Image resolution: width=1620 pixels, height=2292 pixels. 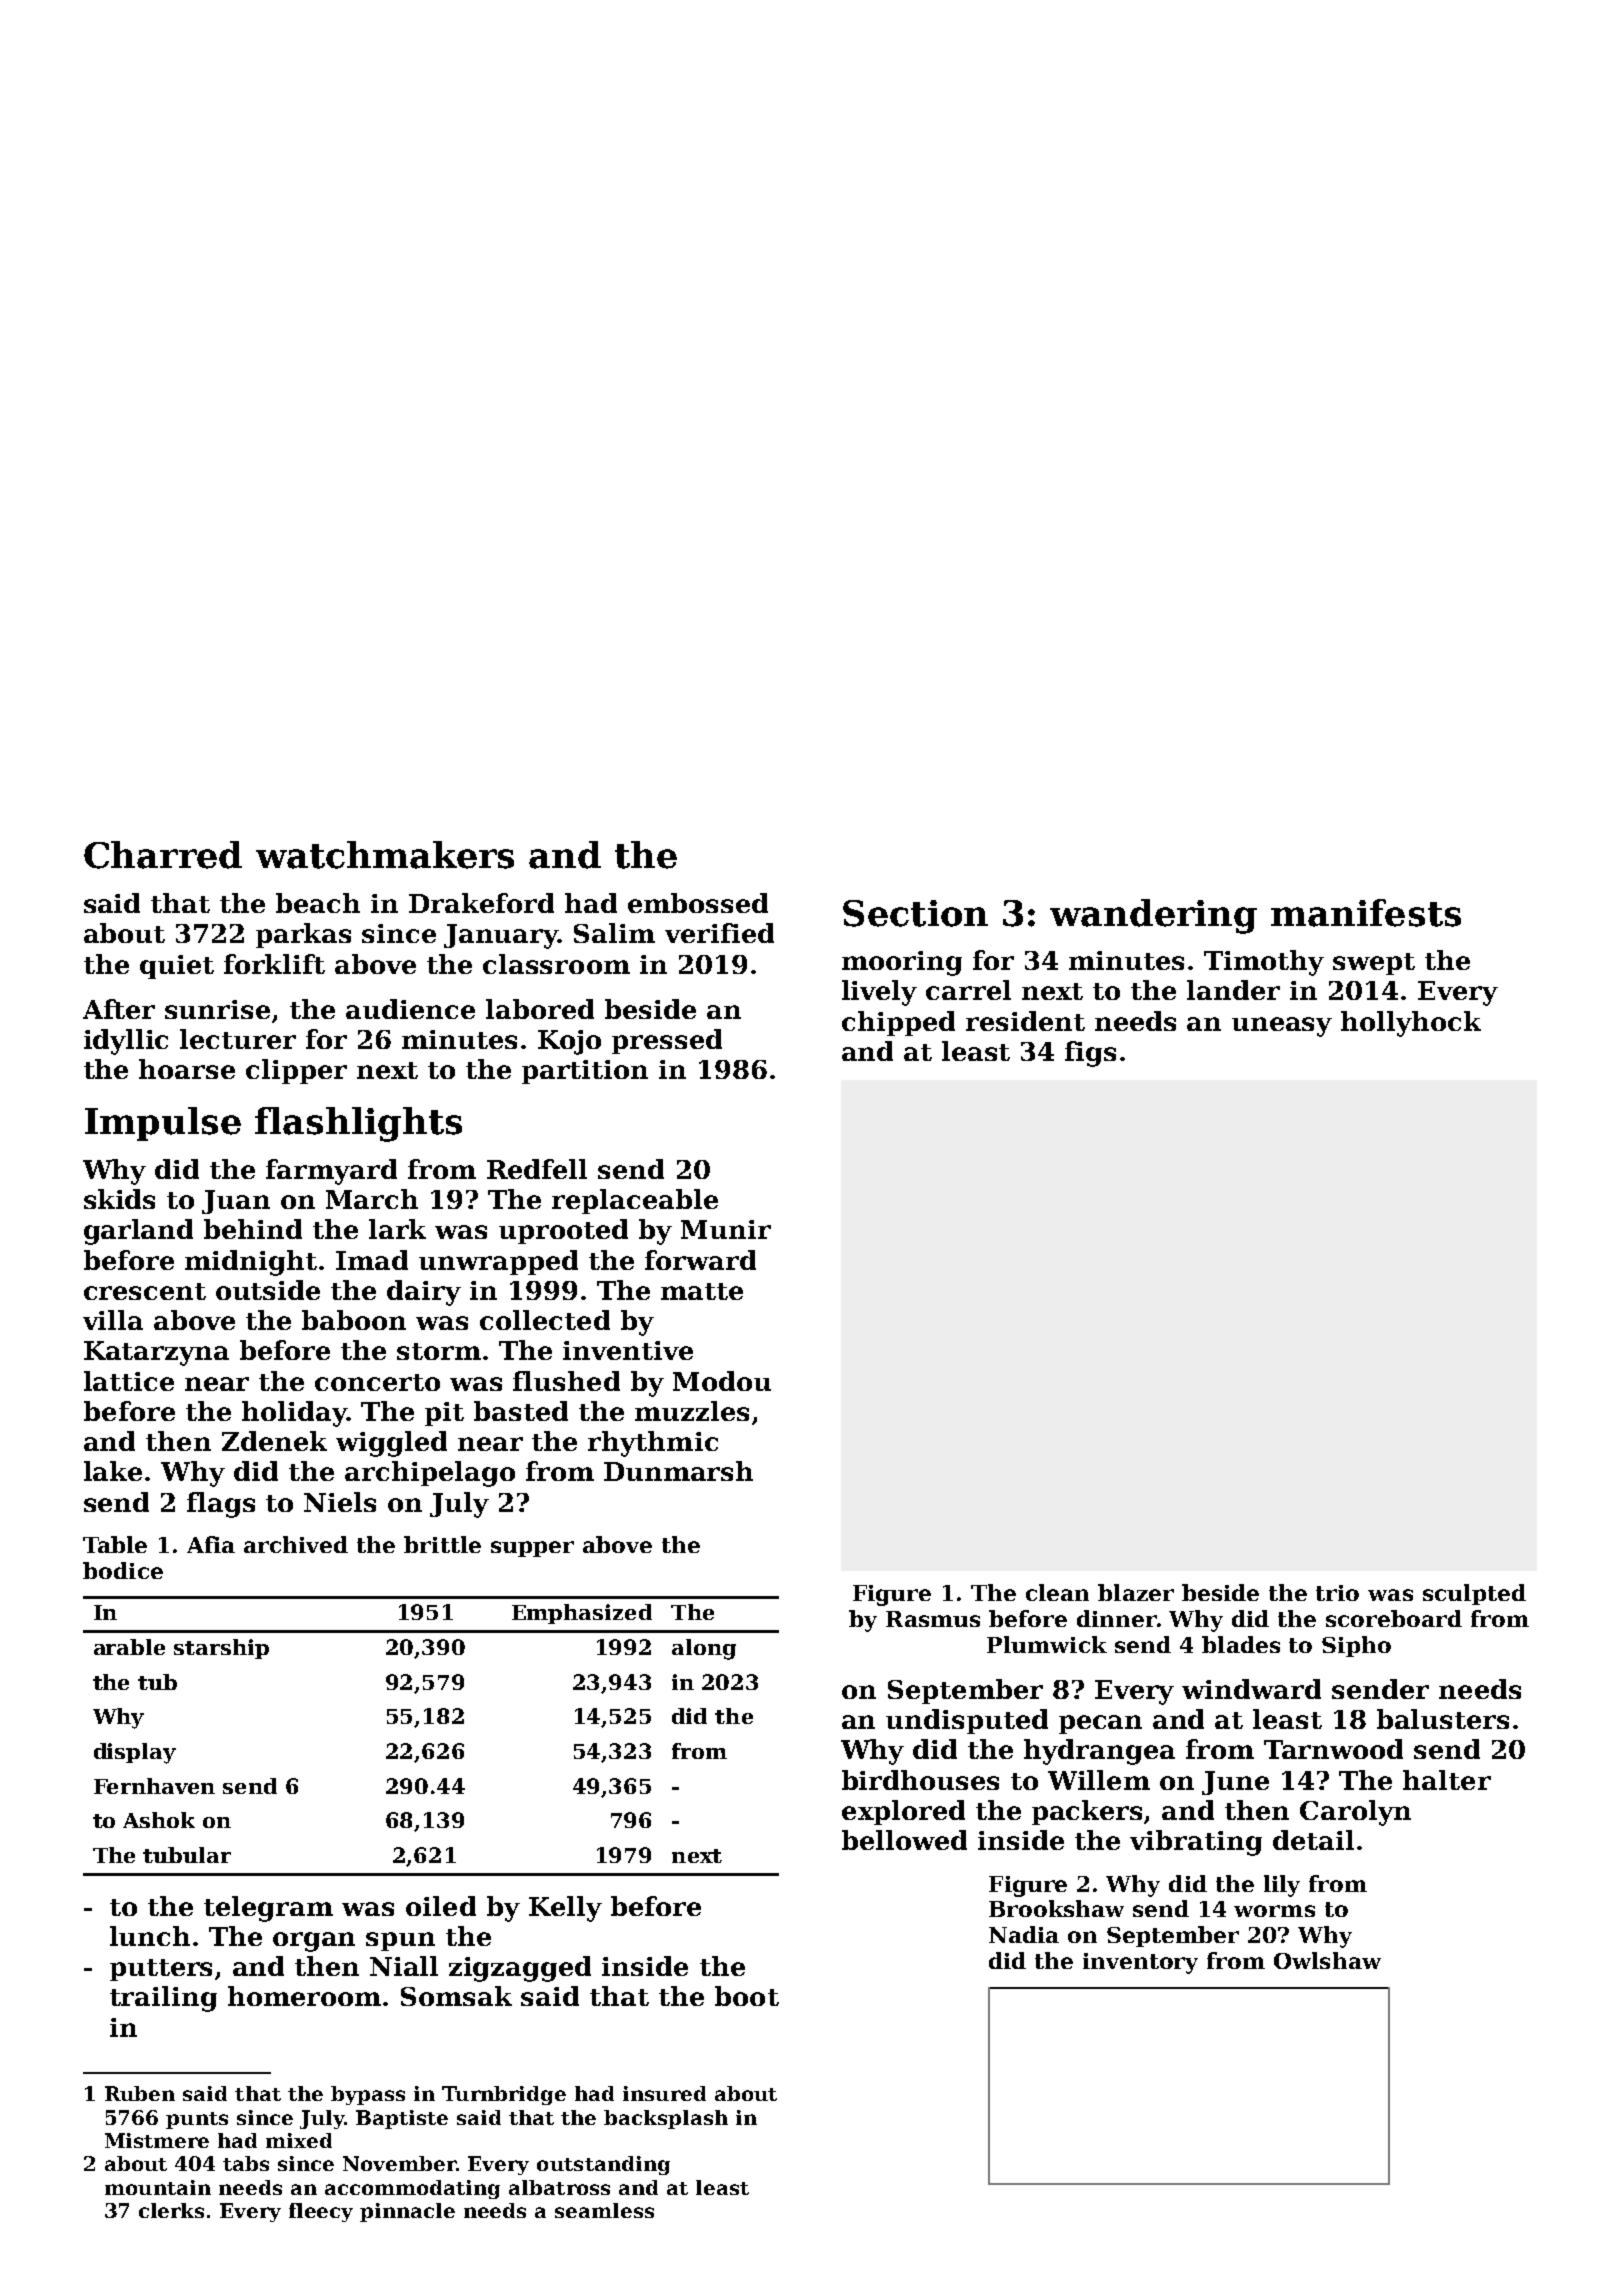 What do you see at coordinates (441, 1906) in the document?
I see `oiled` at bounding box center [441, 1906].
